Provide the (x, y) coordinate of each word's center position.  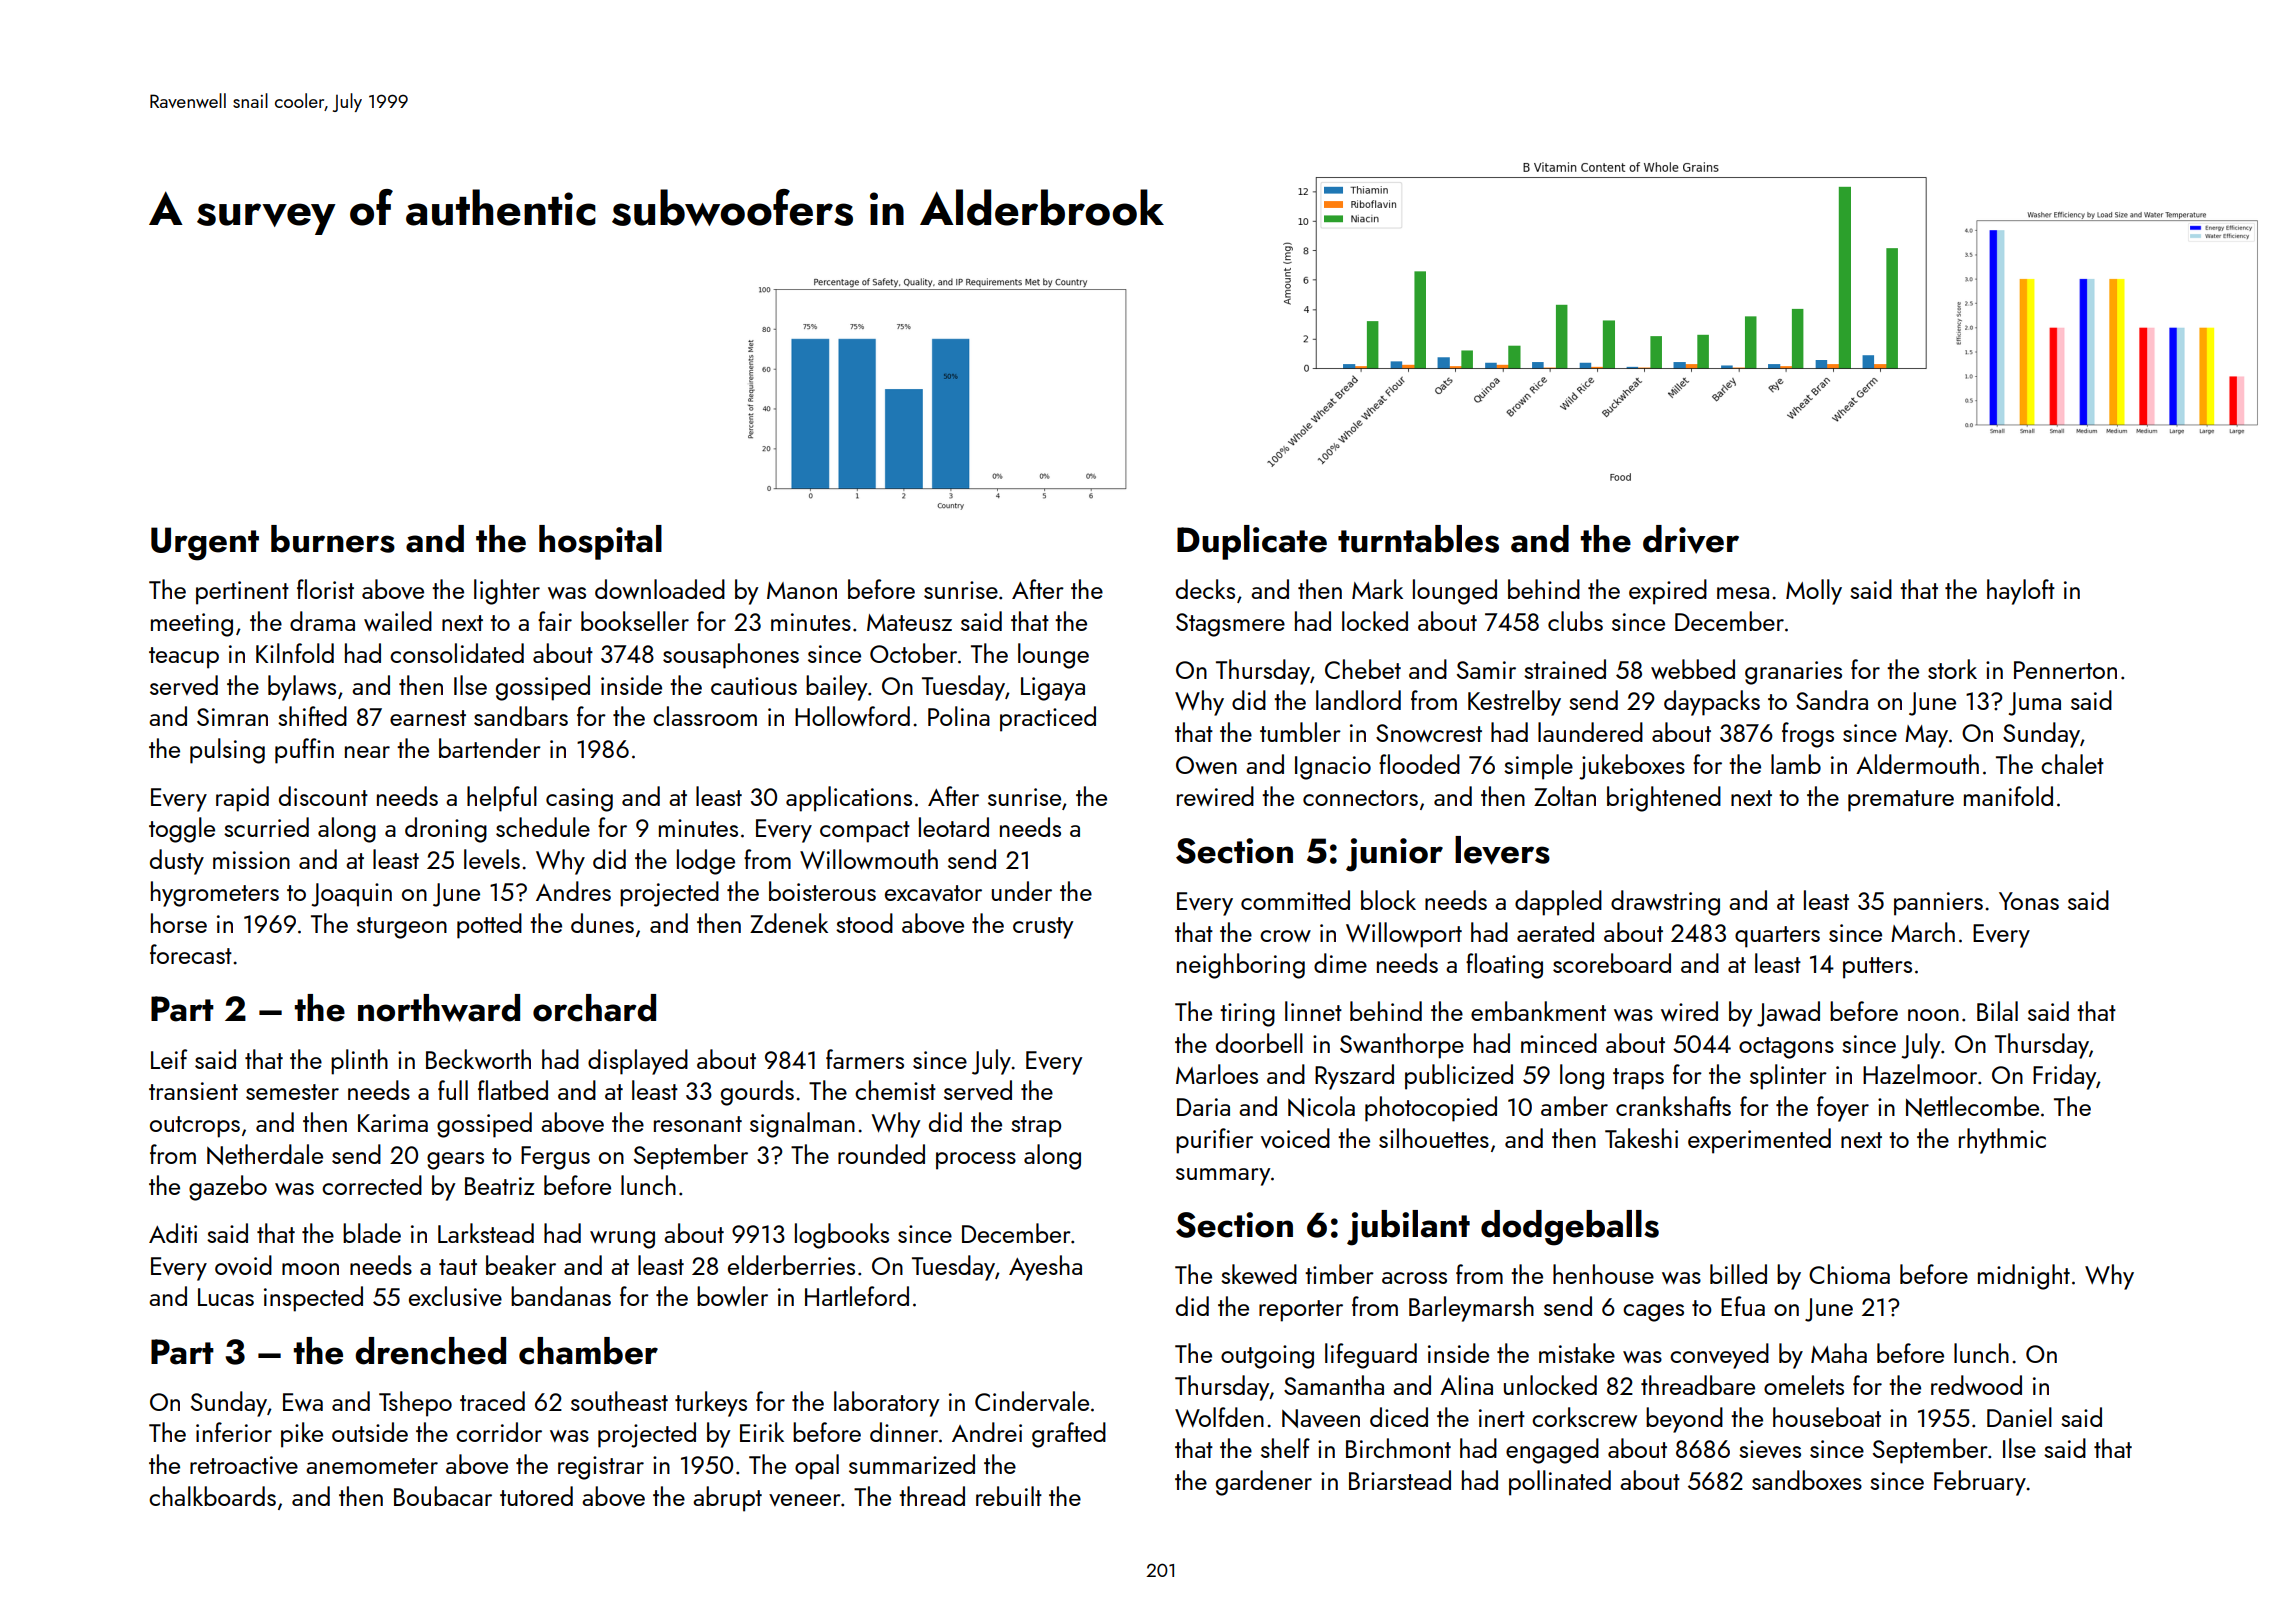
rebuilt (1009, 1496)
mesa (1743, 593)
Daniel (2019, 1417)
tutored (536, 1496)
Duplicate (1252, 542)
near (367, 752)
